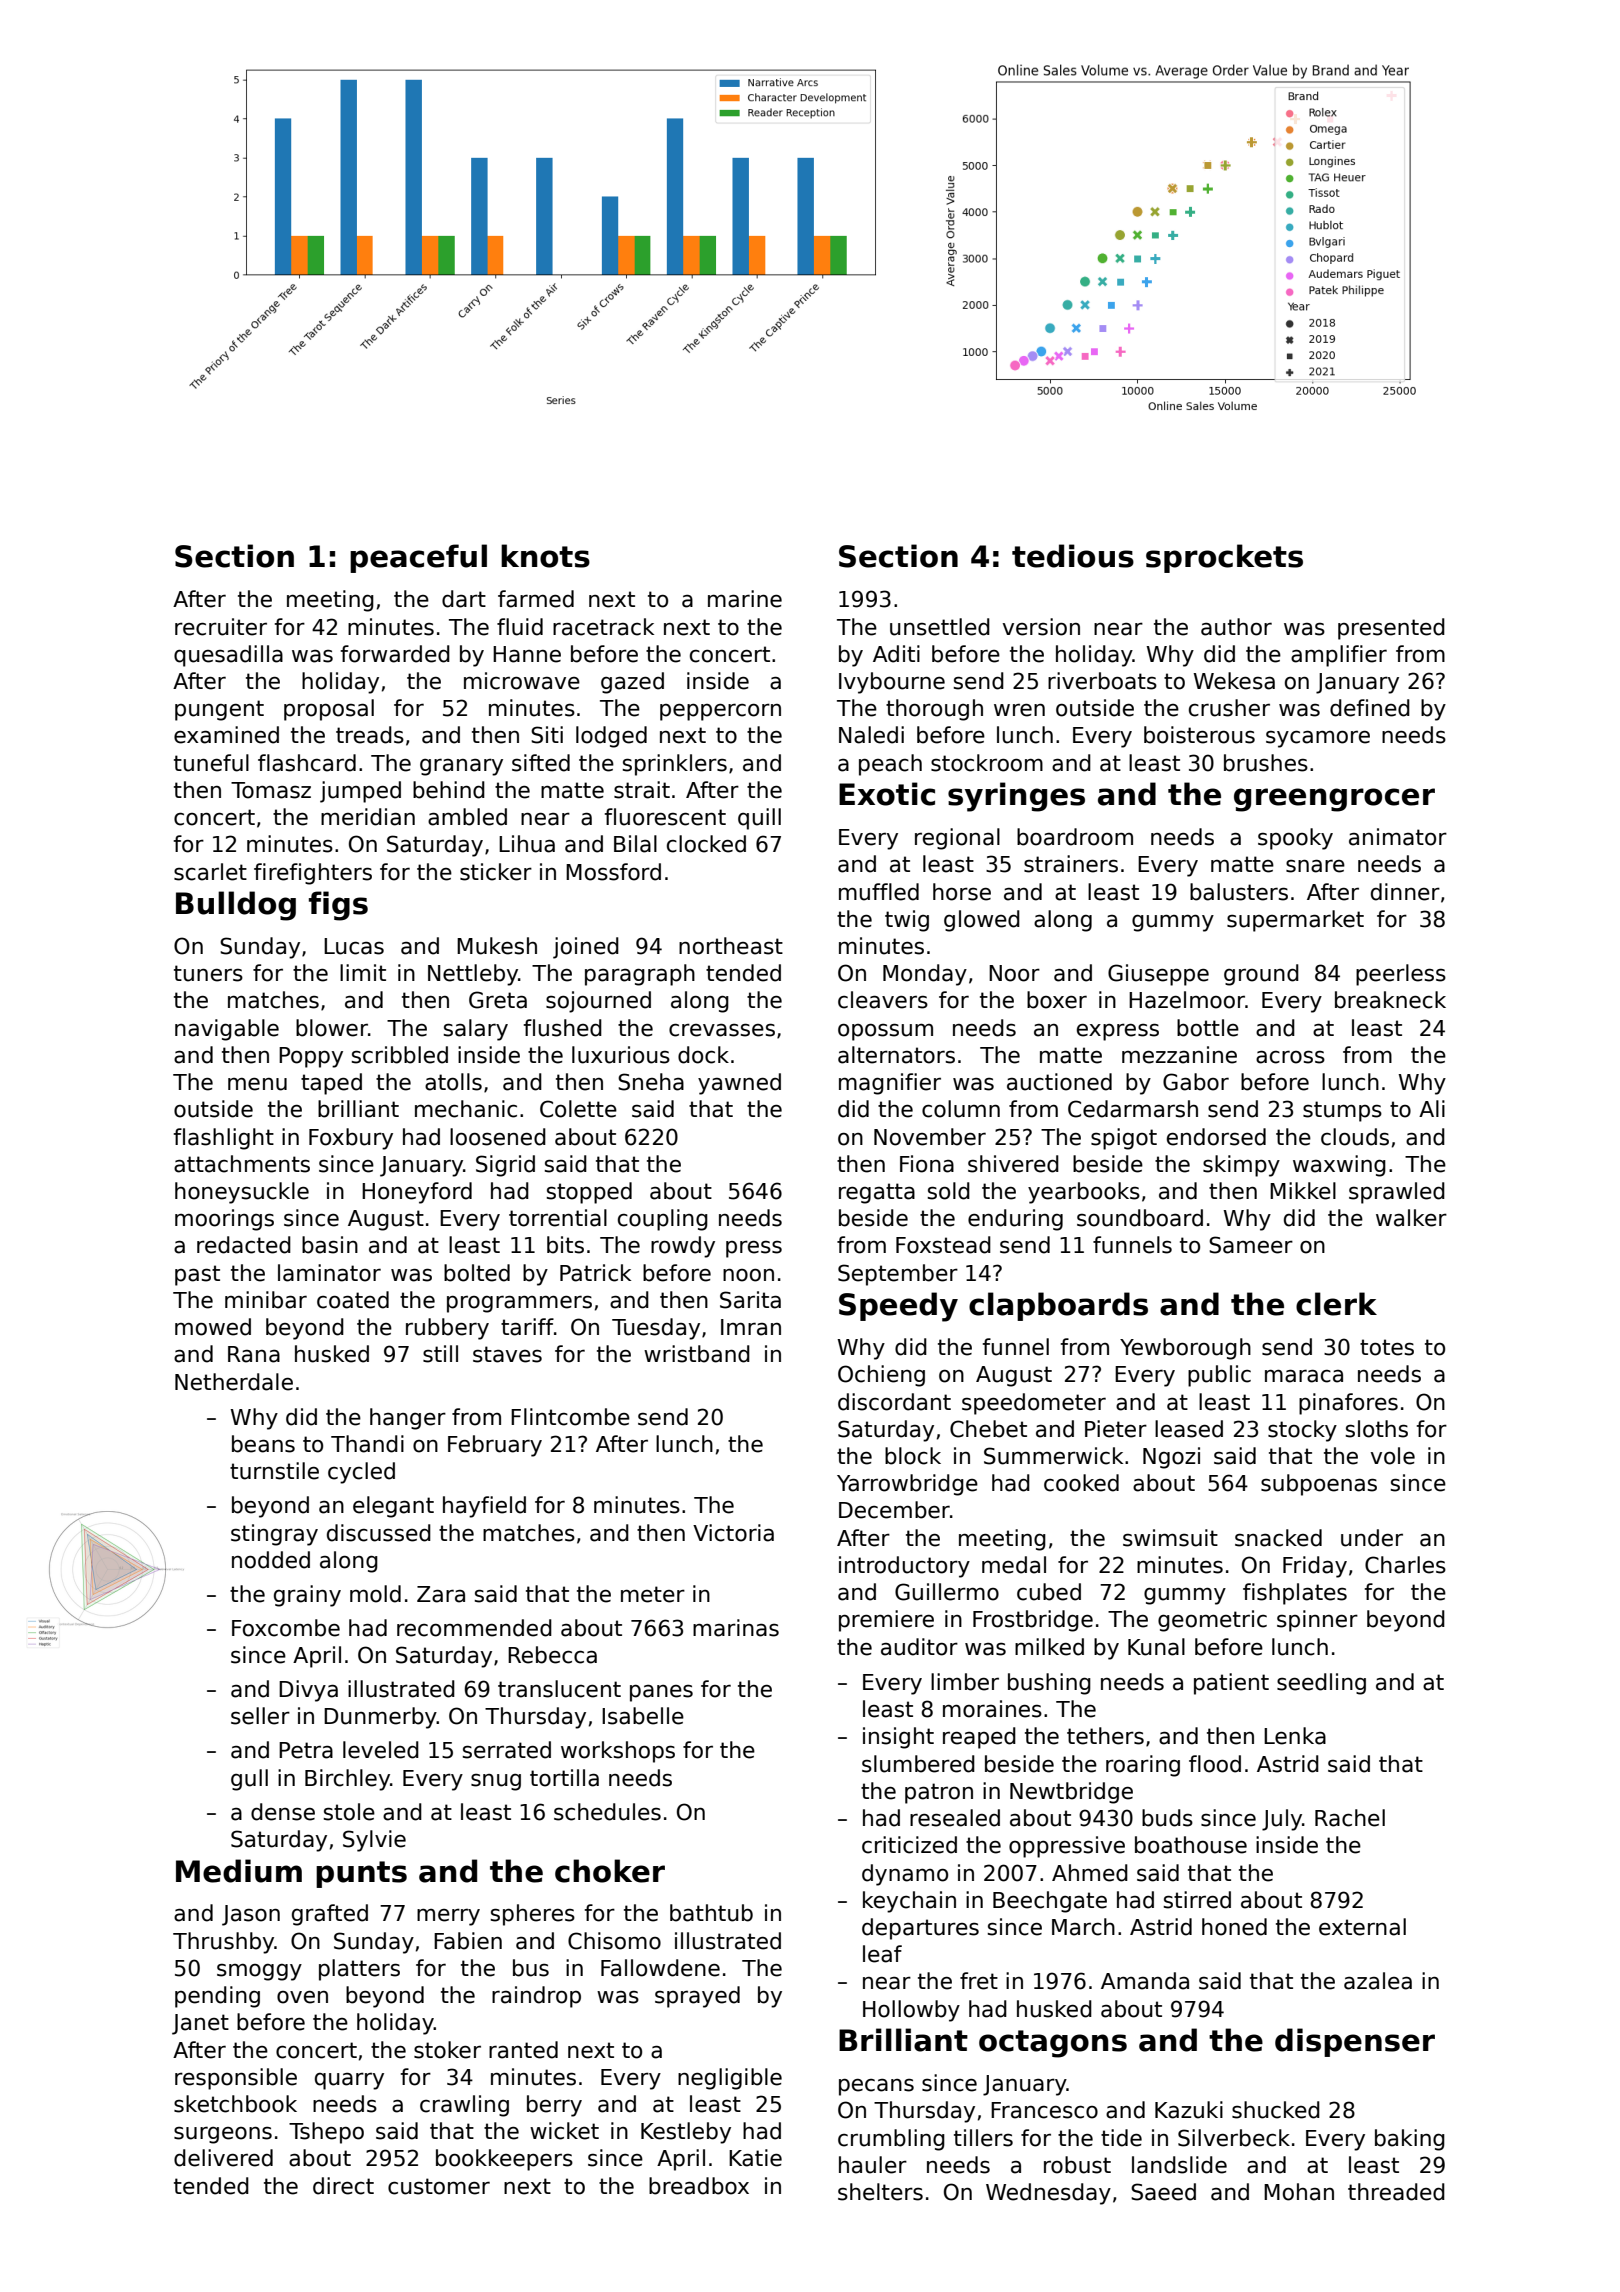  Describe the element at coordinates (745, 599) in the screenshot. I see `marine` at that location.
